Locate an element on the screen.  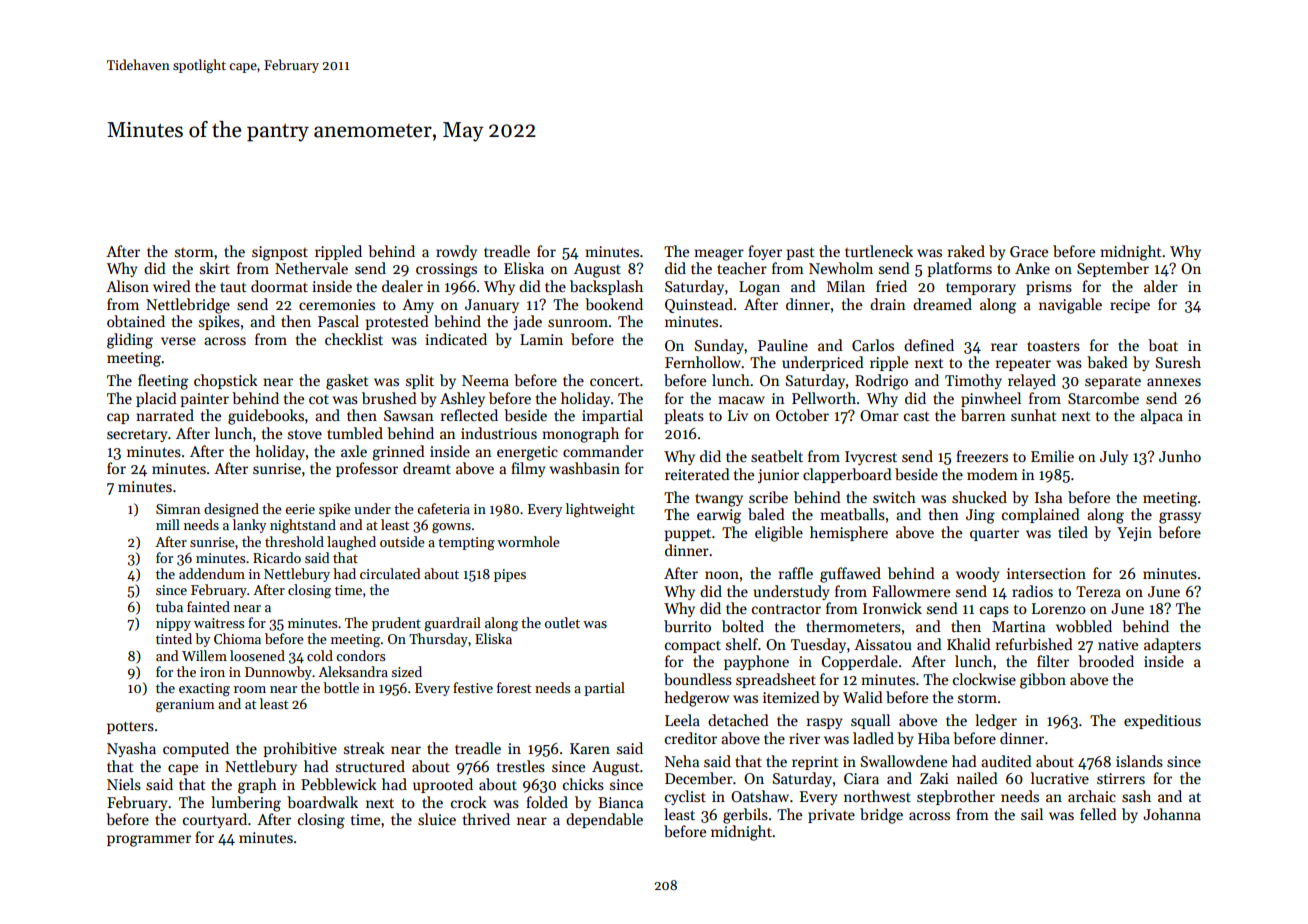
meager is located at coordinates (719, 255).
